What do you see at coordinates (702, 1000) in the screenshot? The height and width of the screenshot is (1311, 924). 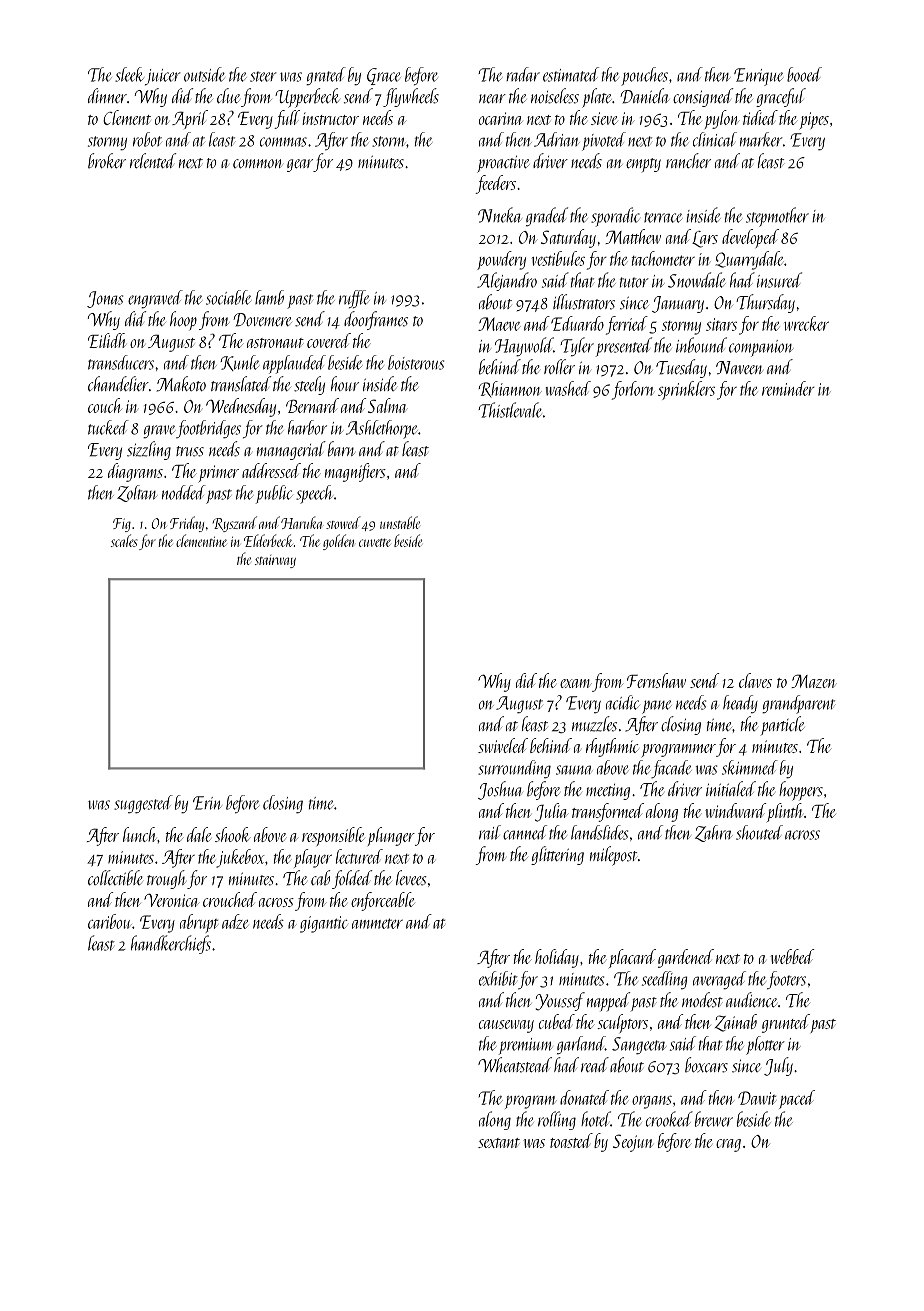 I see `modest` at bounding box center [702, 1000].
